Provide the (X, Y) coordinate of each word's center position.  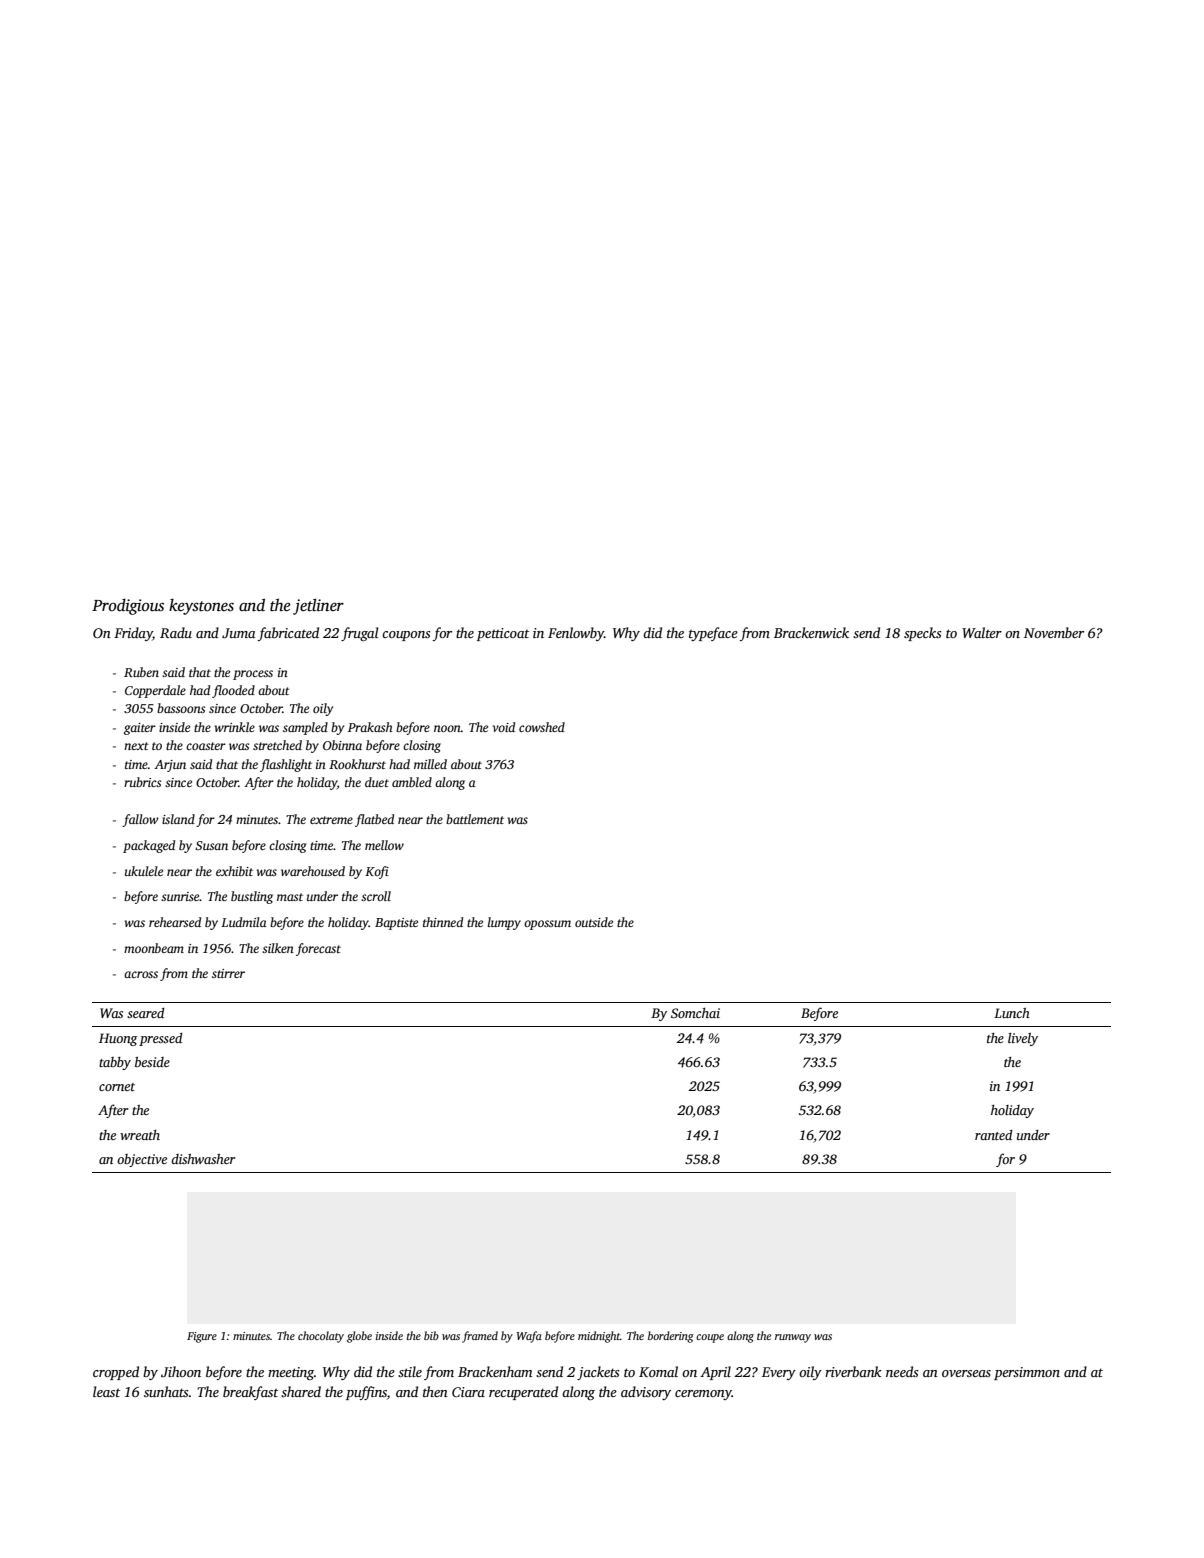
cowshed (542, 727)
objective (142, 1160)
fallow (140, 820)
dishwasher (203, 1159)
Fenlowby (576, 634)
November (1054, 632)
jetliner (318, 607)
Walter (982, 632)
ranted (994, 1135)
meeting (291, 1373)
